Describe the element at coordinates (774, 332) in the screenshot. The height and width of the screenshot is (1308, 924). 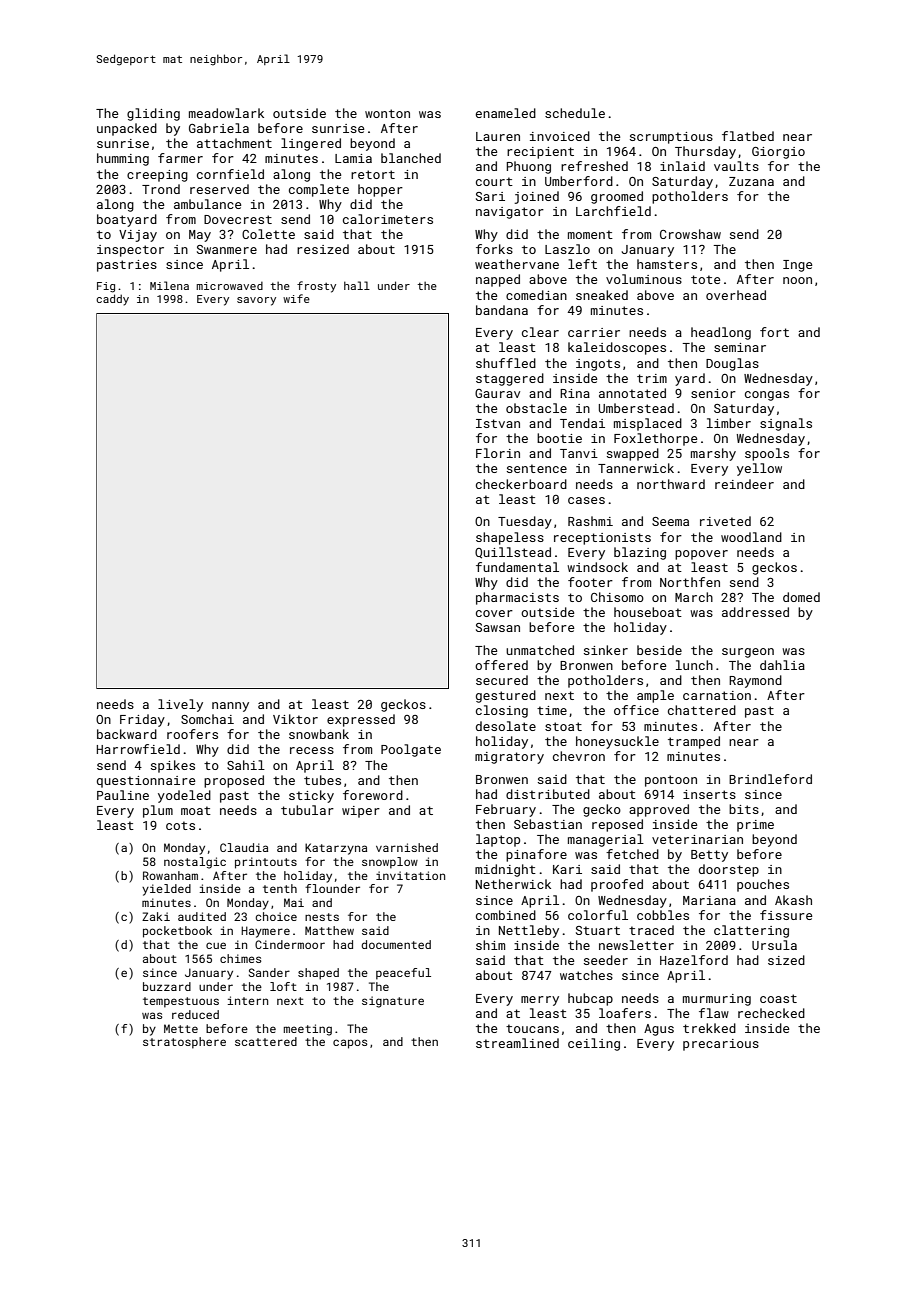
I see `fort` at that location.
